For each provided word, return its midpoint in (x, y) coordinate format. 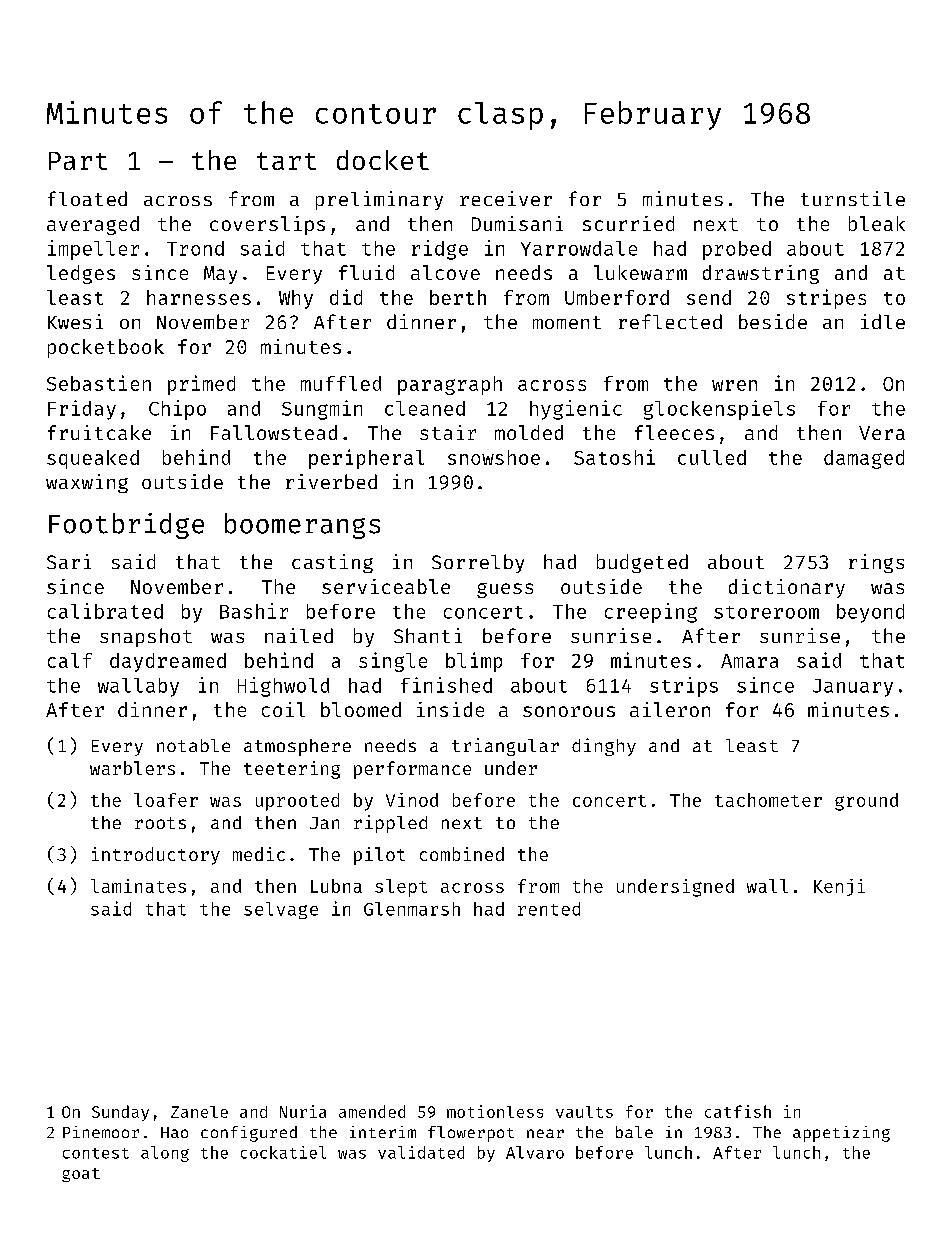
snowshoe (494, 457)
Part (78, 161)
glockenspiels (719, 410)
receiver (506, 198)
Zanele (199, 1112)
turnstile (853, 198)
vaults (584, 1112)
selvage (281, 910)
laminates (138, 886)
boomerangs (302, 526)
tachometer (768, 800)
